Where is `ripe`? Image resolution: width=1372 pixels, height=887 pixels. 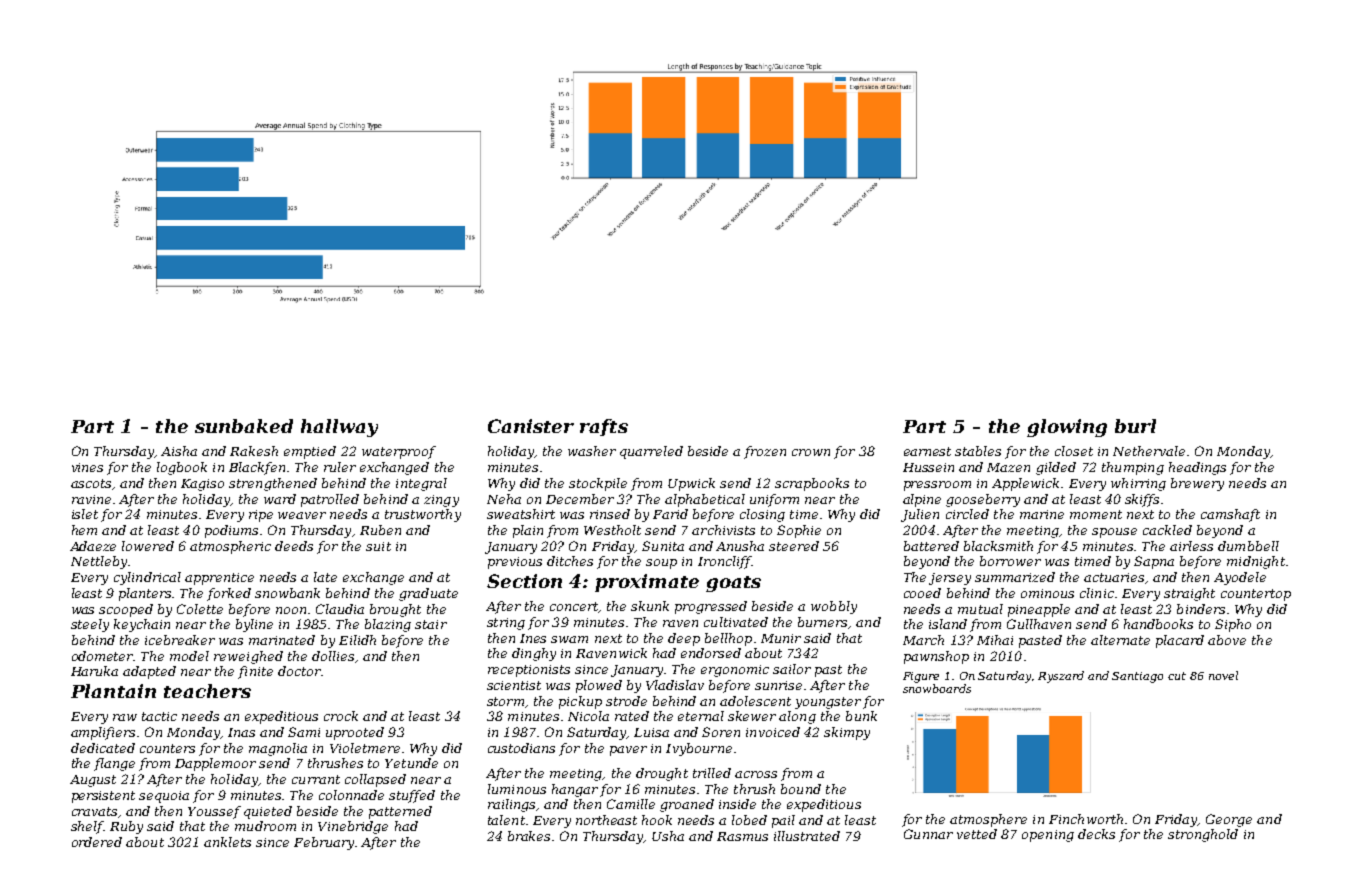 ripe is located at coordinates (261, 516).
